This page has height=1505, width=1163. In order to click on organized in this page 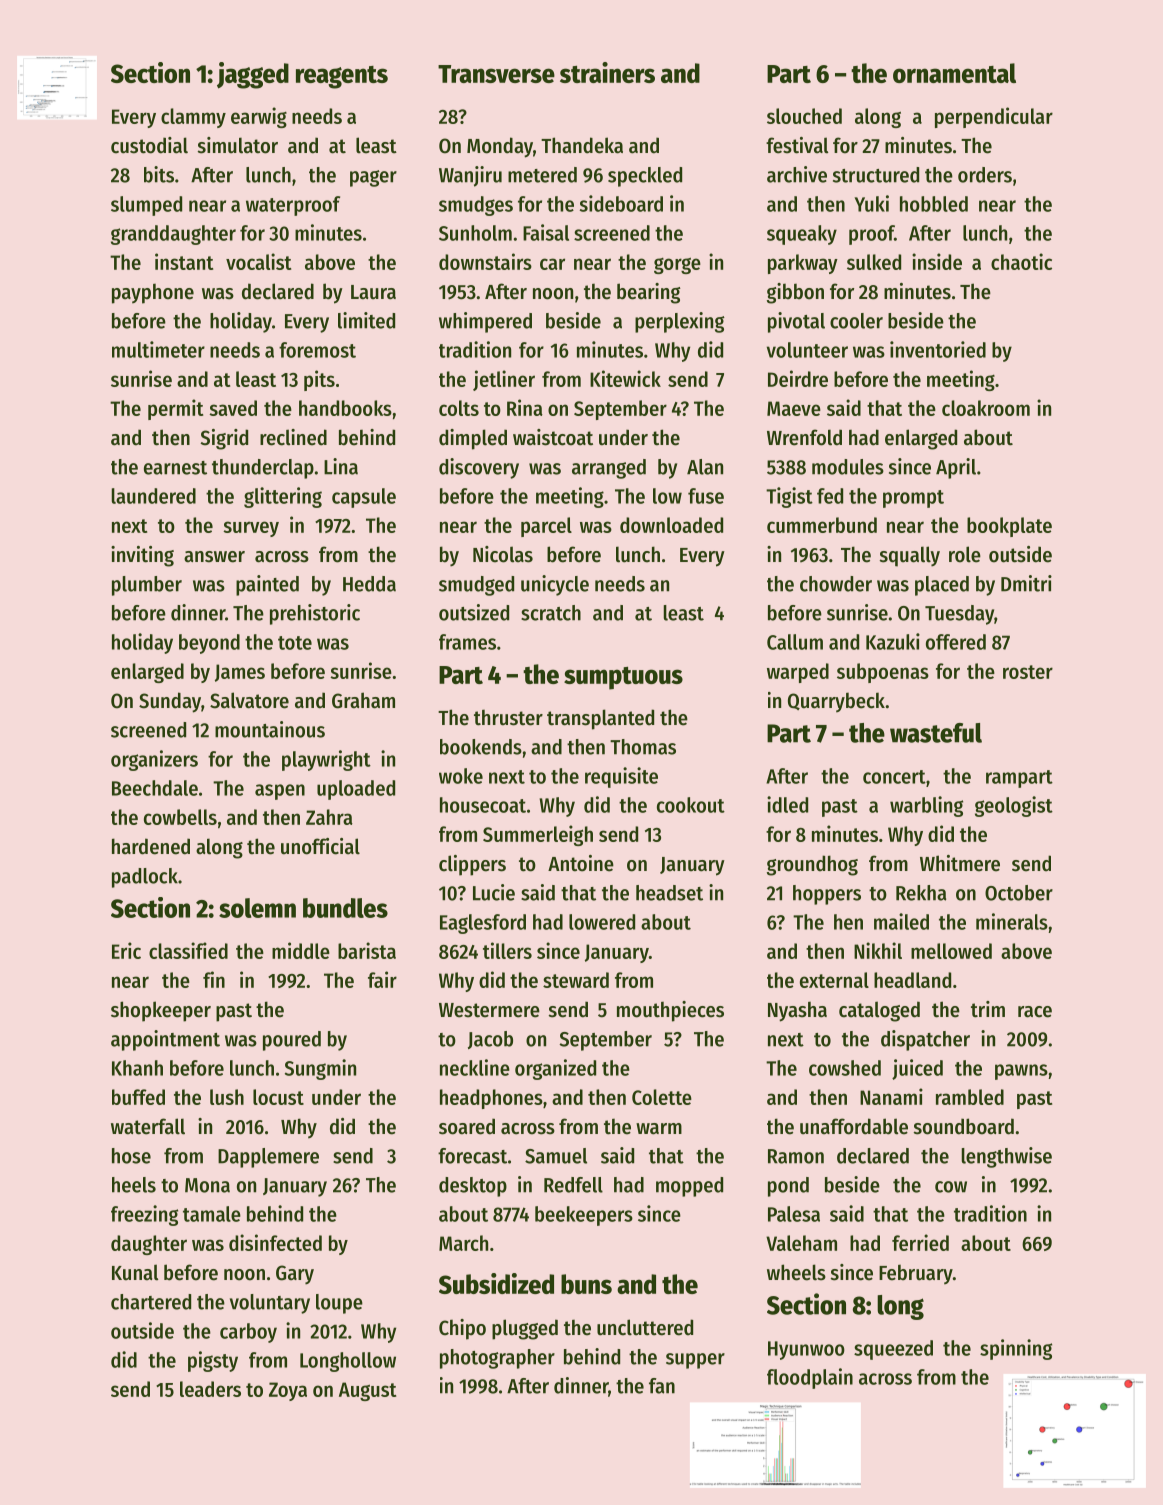, I will do `click(555, 1069)`.
